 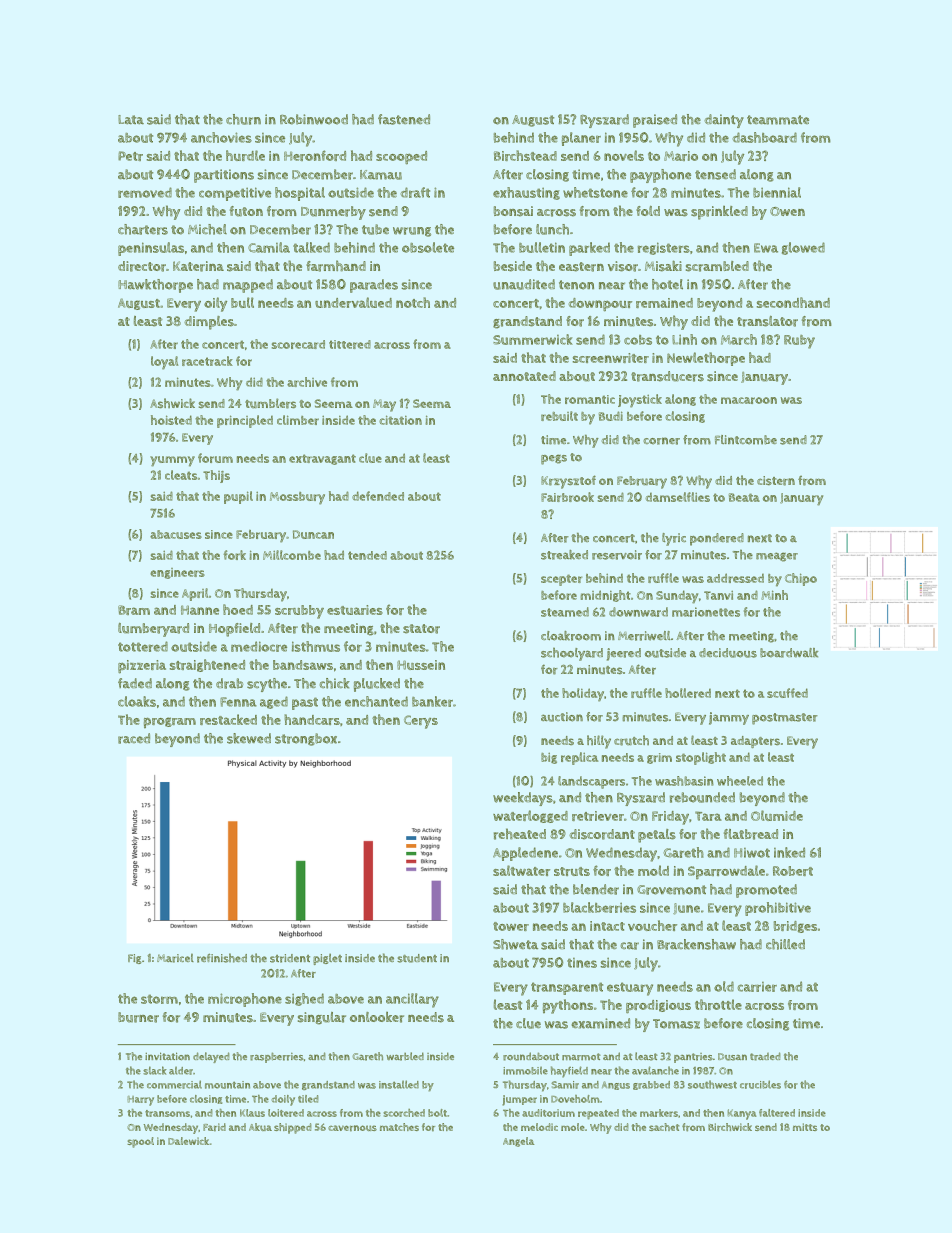 What do you see at coordinates (404, 119) in the screenshot?
I see `fastened` at bounding box center [404, 119].
